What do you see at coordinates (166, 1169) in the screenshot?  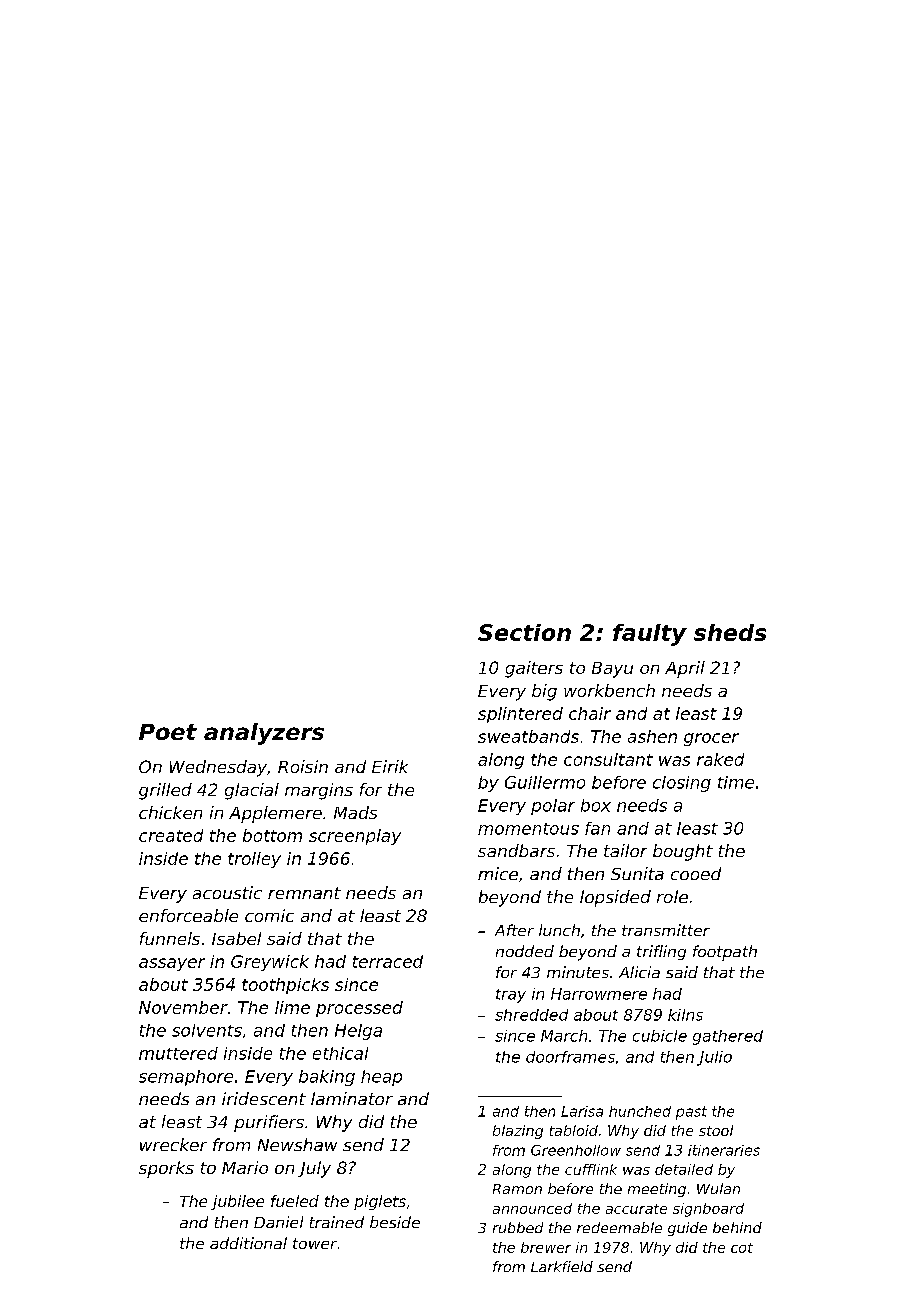 I see `sporks` at bounding box center [166, 1169].
